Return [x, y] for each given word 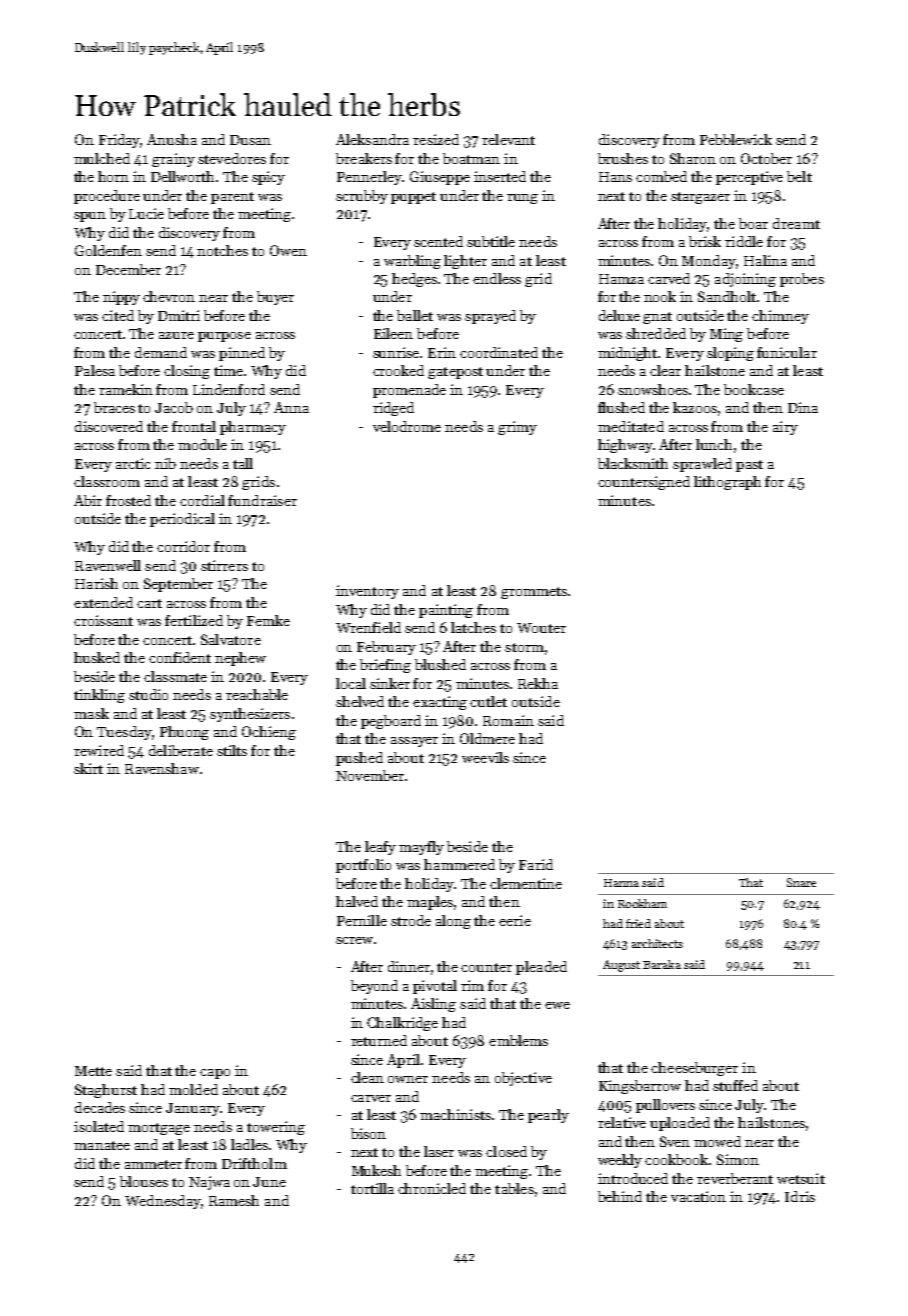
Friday [120, 141]
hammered [459, 864]
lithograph [727, 483]
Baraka [662, 964]
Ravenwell [108, 565]
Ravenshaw [162, 768]
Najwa [209, 1183]
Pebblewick [736, 139]
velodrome [407, 426]
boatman [471, 158]
